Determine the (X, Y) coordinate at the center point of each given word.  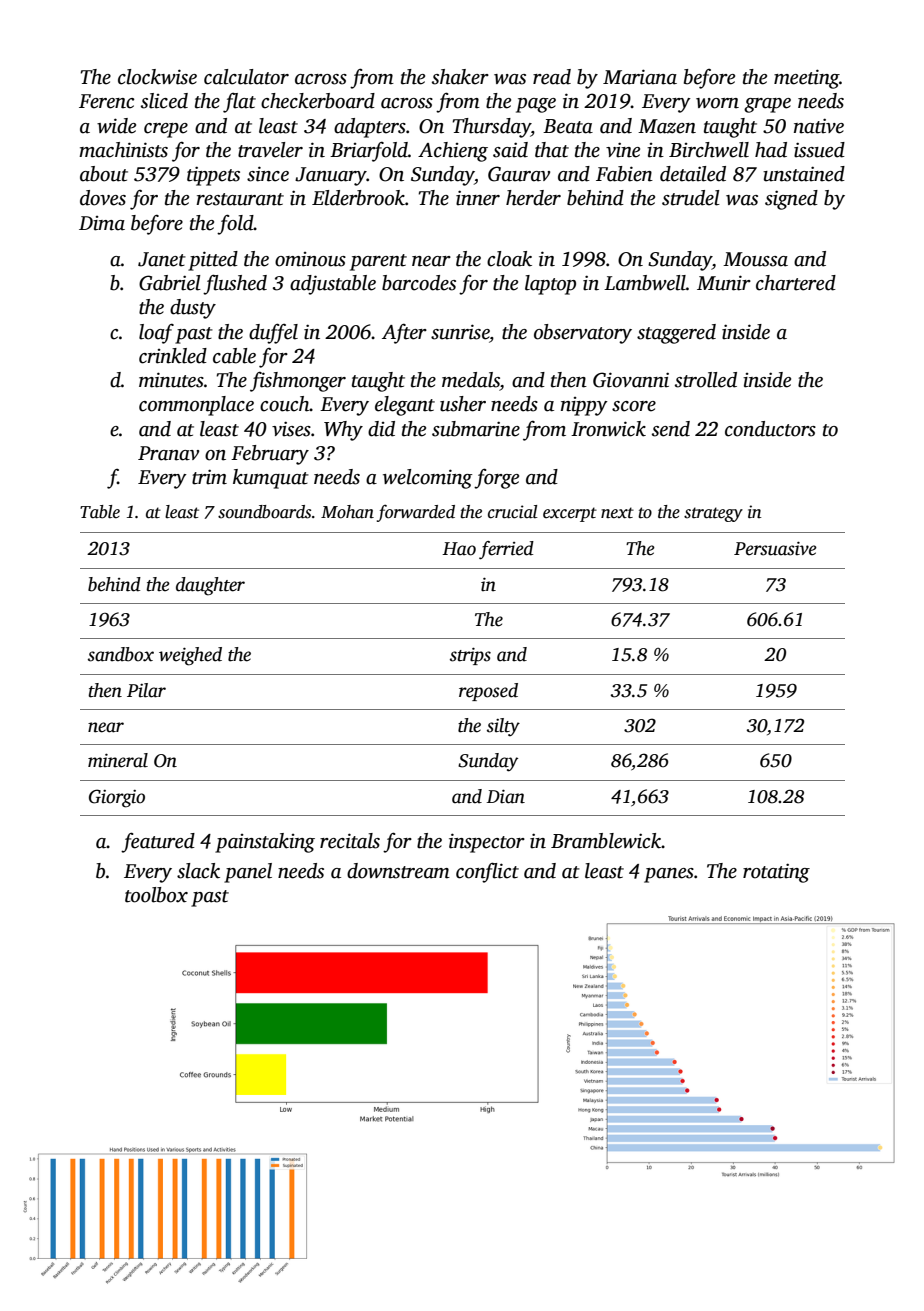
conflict (487, 872)
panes (669, 875)
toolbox (156, 895)
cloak (509, 259)
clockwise (157, 77)
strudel (691, 198)
